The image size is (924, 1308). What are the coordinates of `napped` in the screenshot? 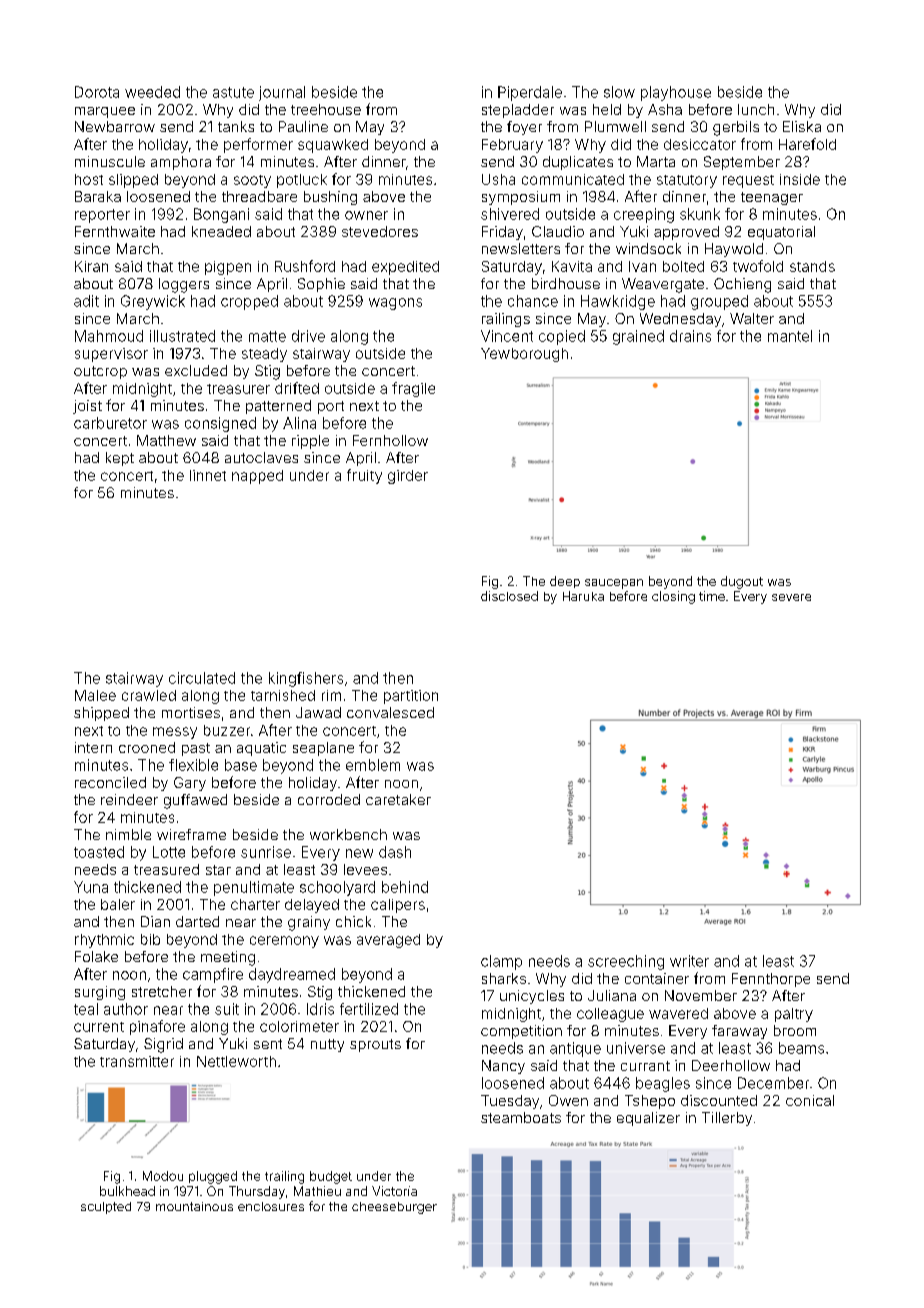 It's located at (257, 477).
